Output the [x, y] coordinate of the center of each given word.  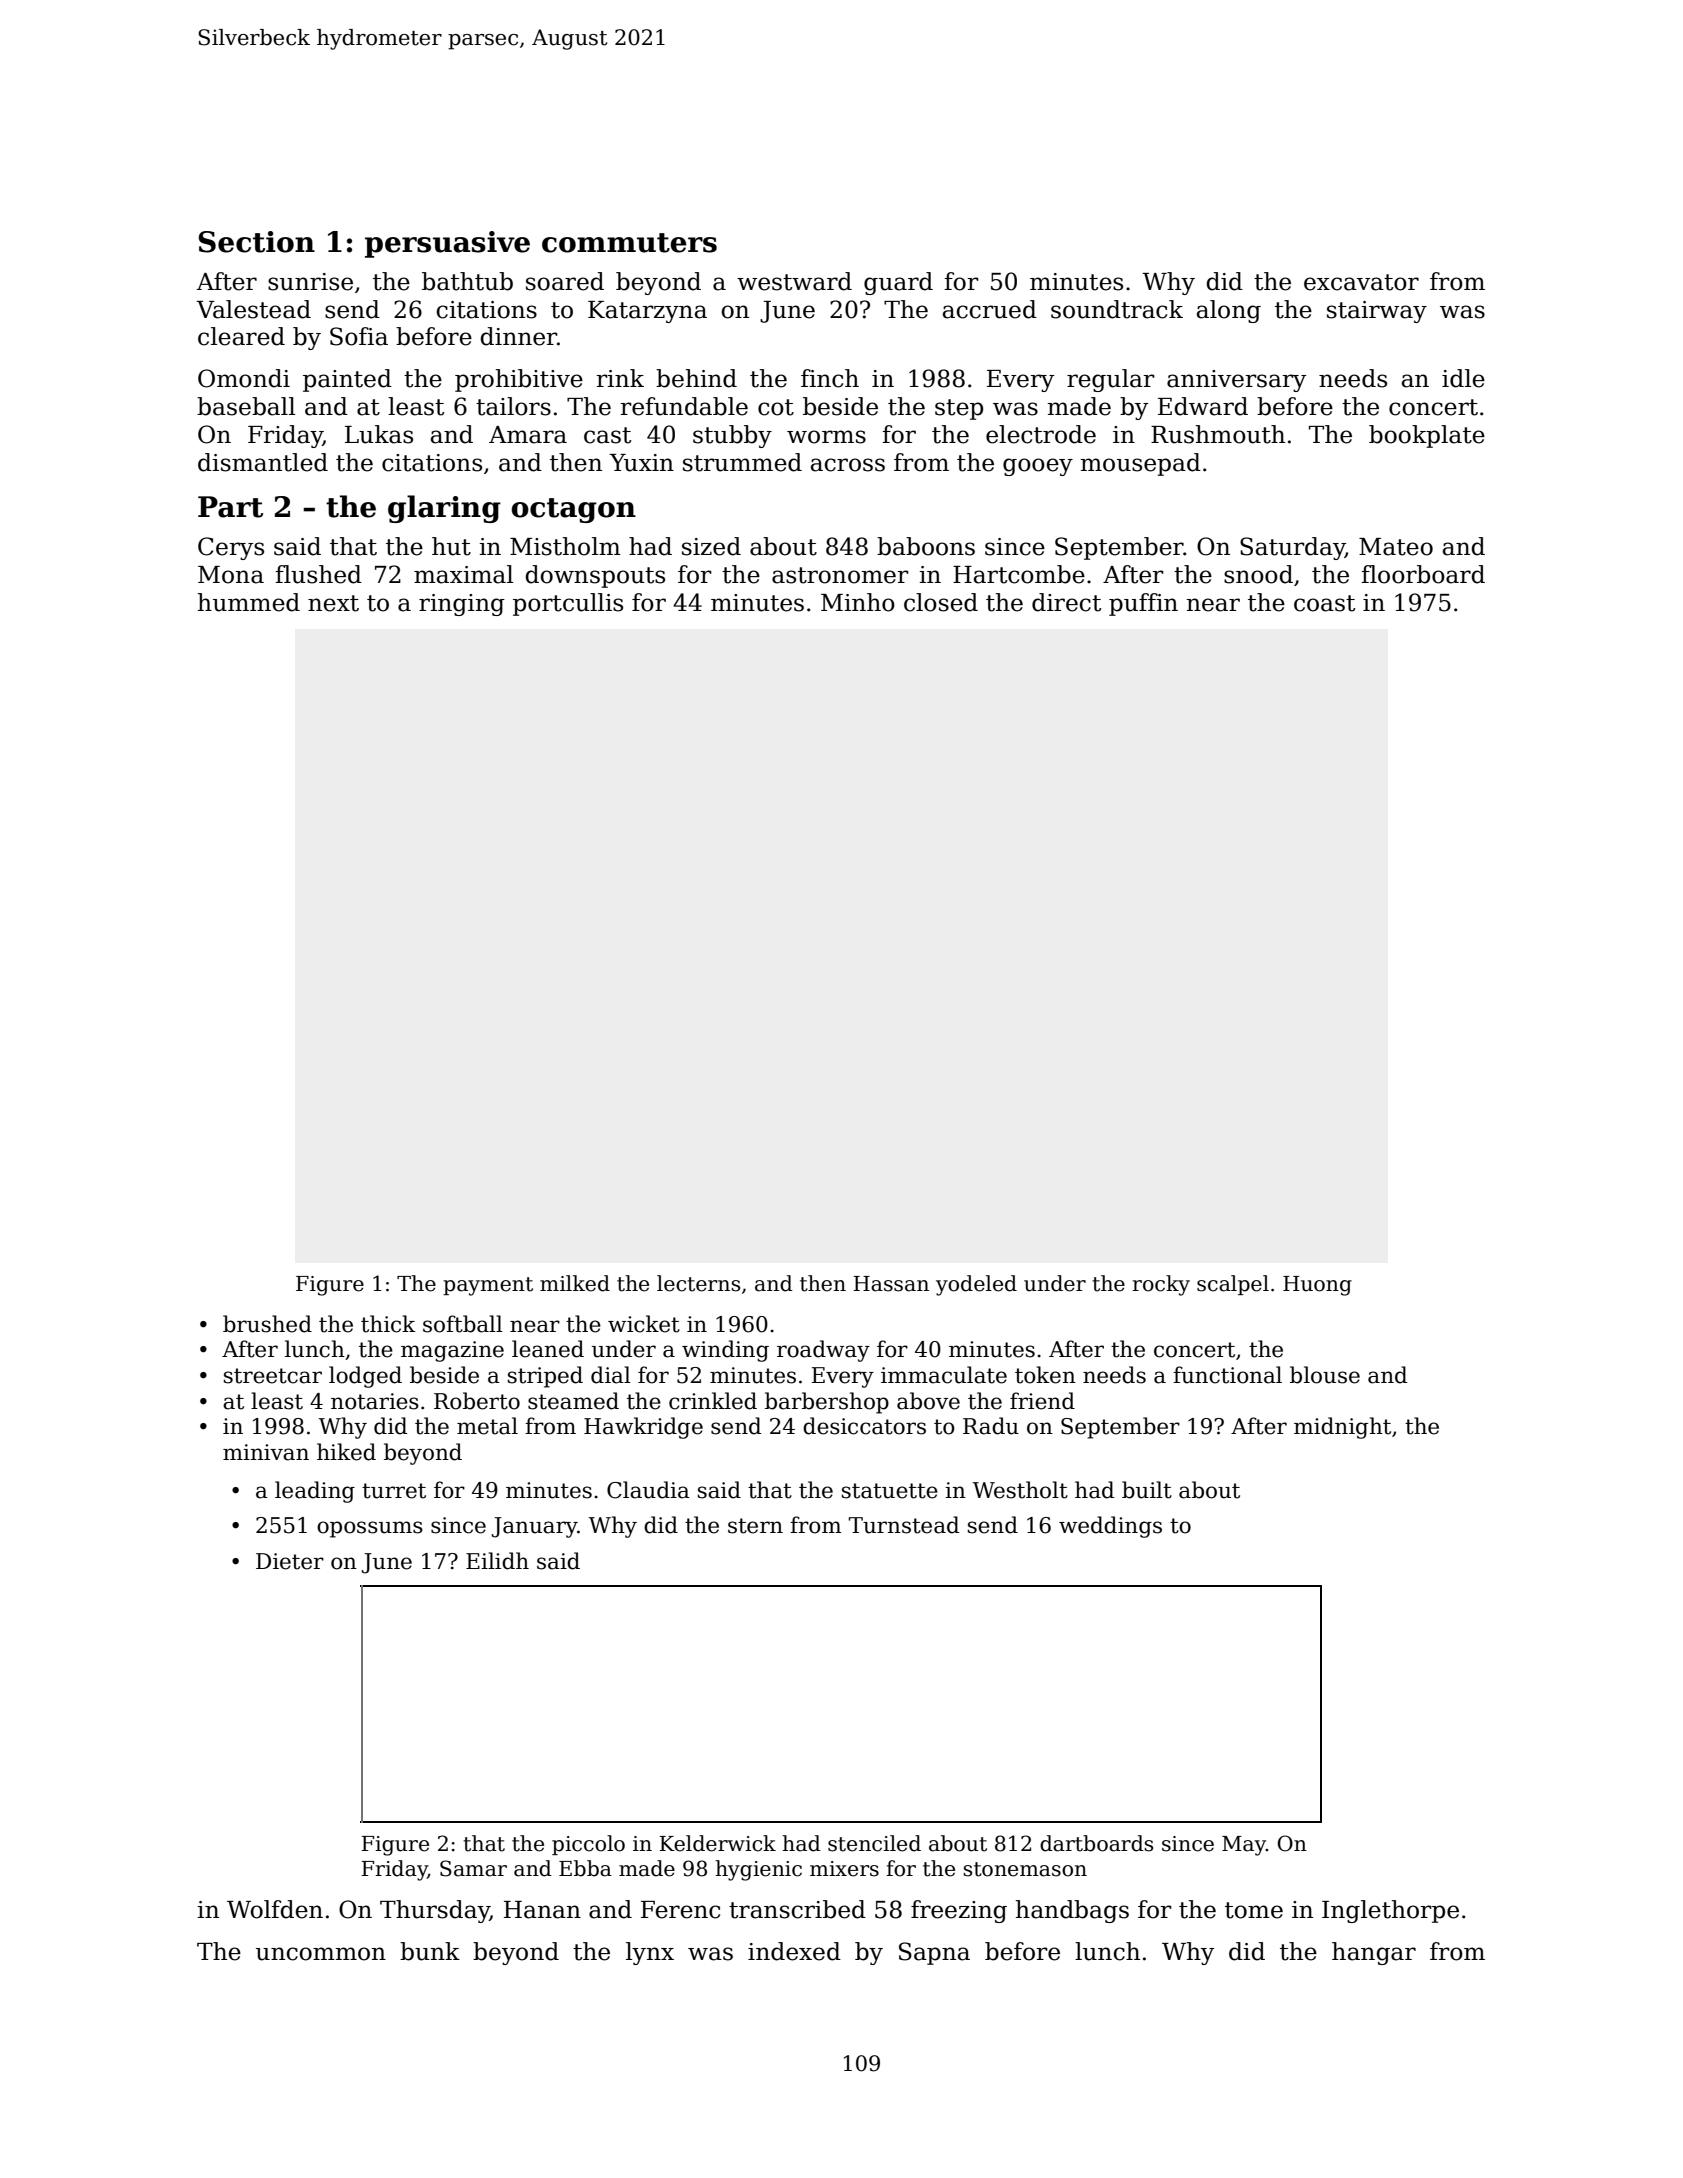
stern [755, 1526]
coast [1324, 603]
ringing [462, 605]
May [1244, 1846]
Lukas [379, 434]
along [1229, 311]
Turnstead [904, 1525]
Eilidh [497, 1561]
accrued [990, 309]
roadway [823, 1351]
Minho [858, 602]
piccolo [588, 1845]
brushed [267, 1324]
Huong [1317, 1286]
